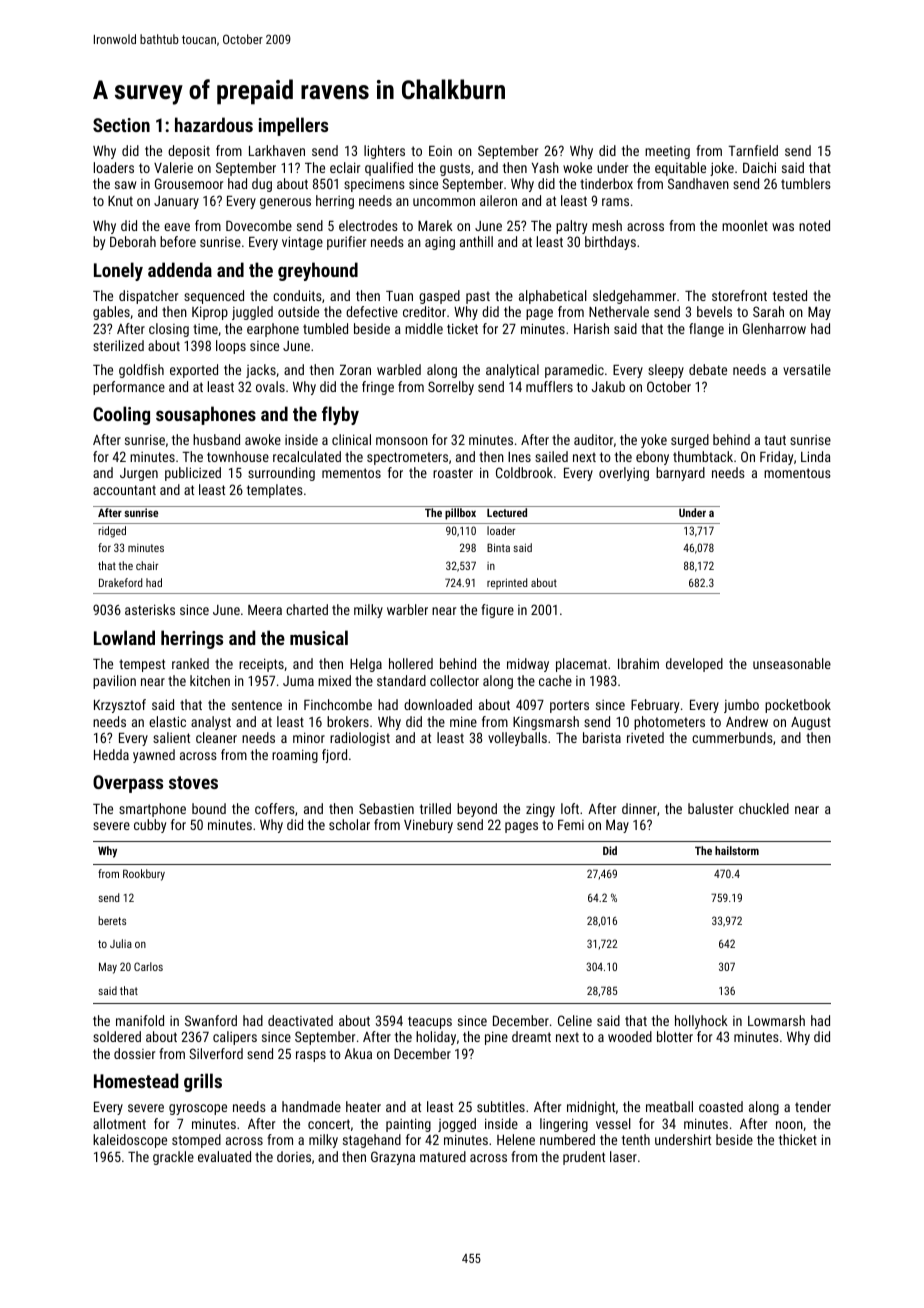  I want to click on coffers, so click(275, 808).
